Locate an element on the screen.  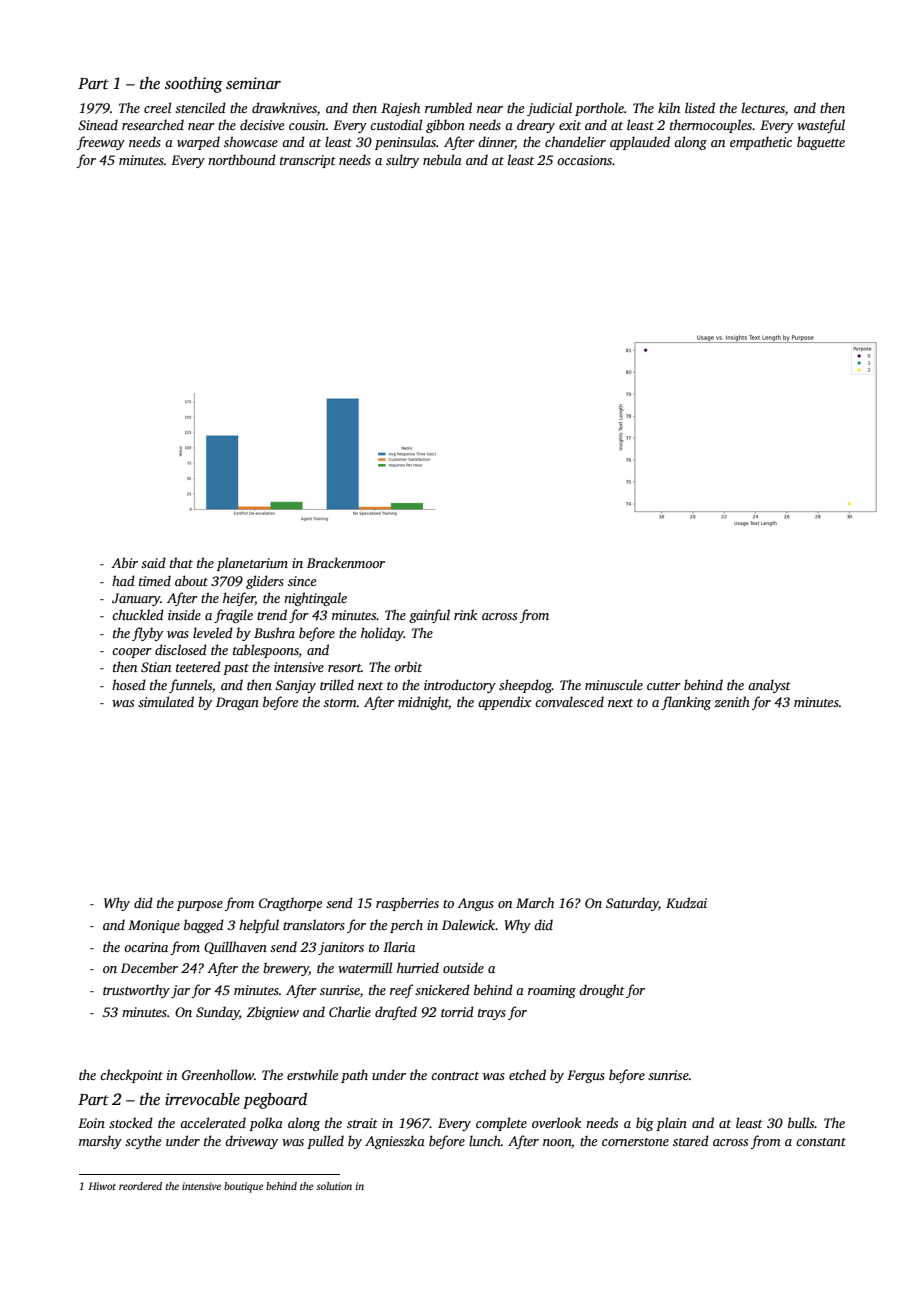
listed is located at coordinates (700, 107).
